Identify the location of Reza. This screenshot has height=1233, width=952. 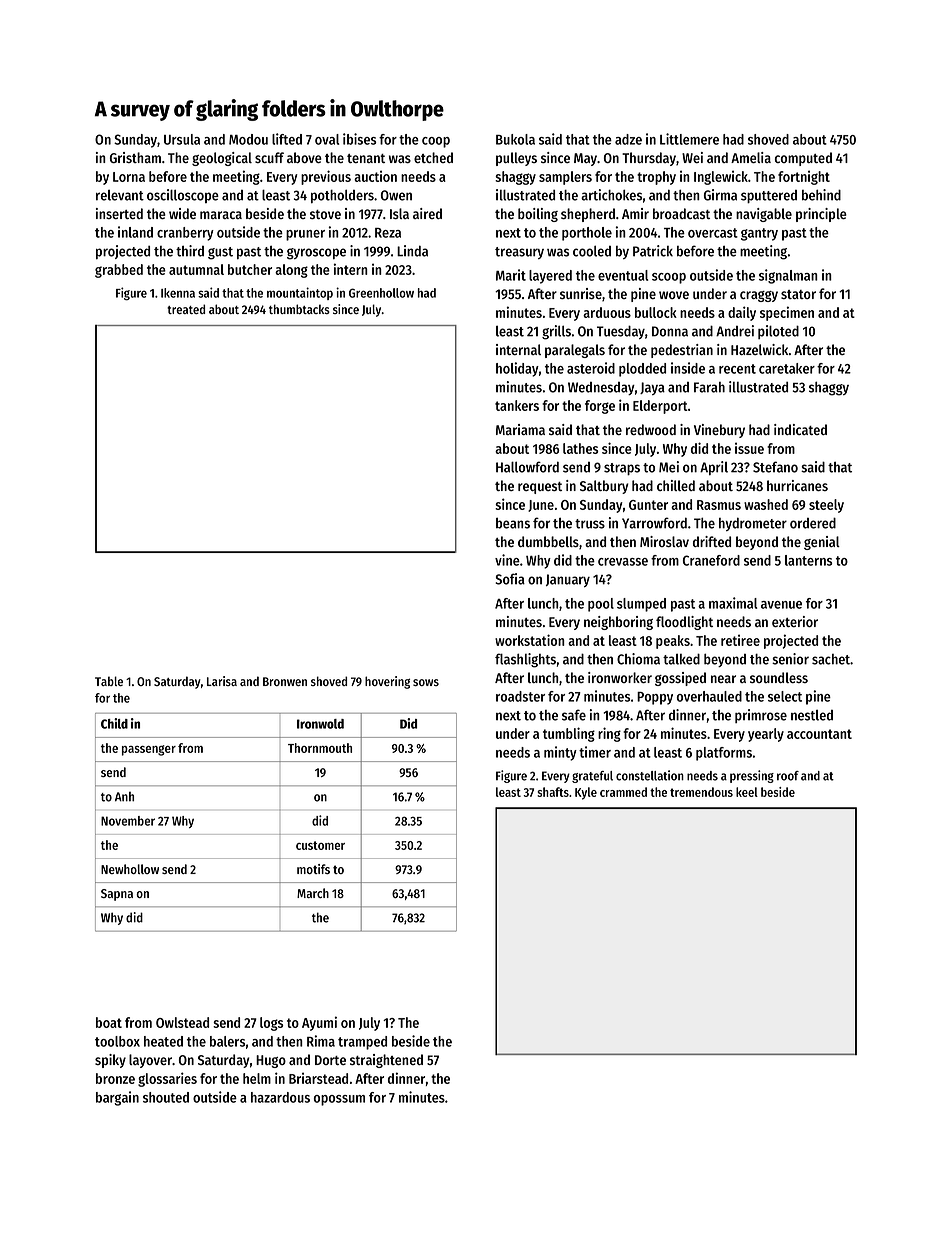
(388, 233).
